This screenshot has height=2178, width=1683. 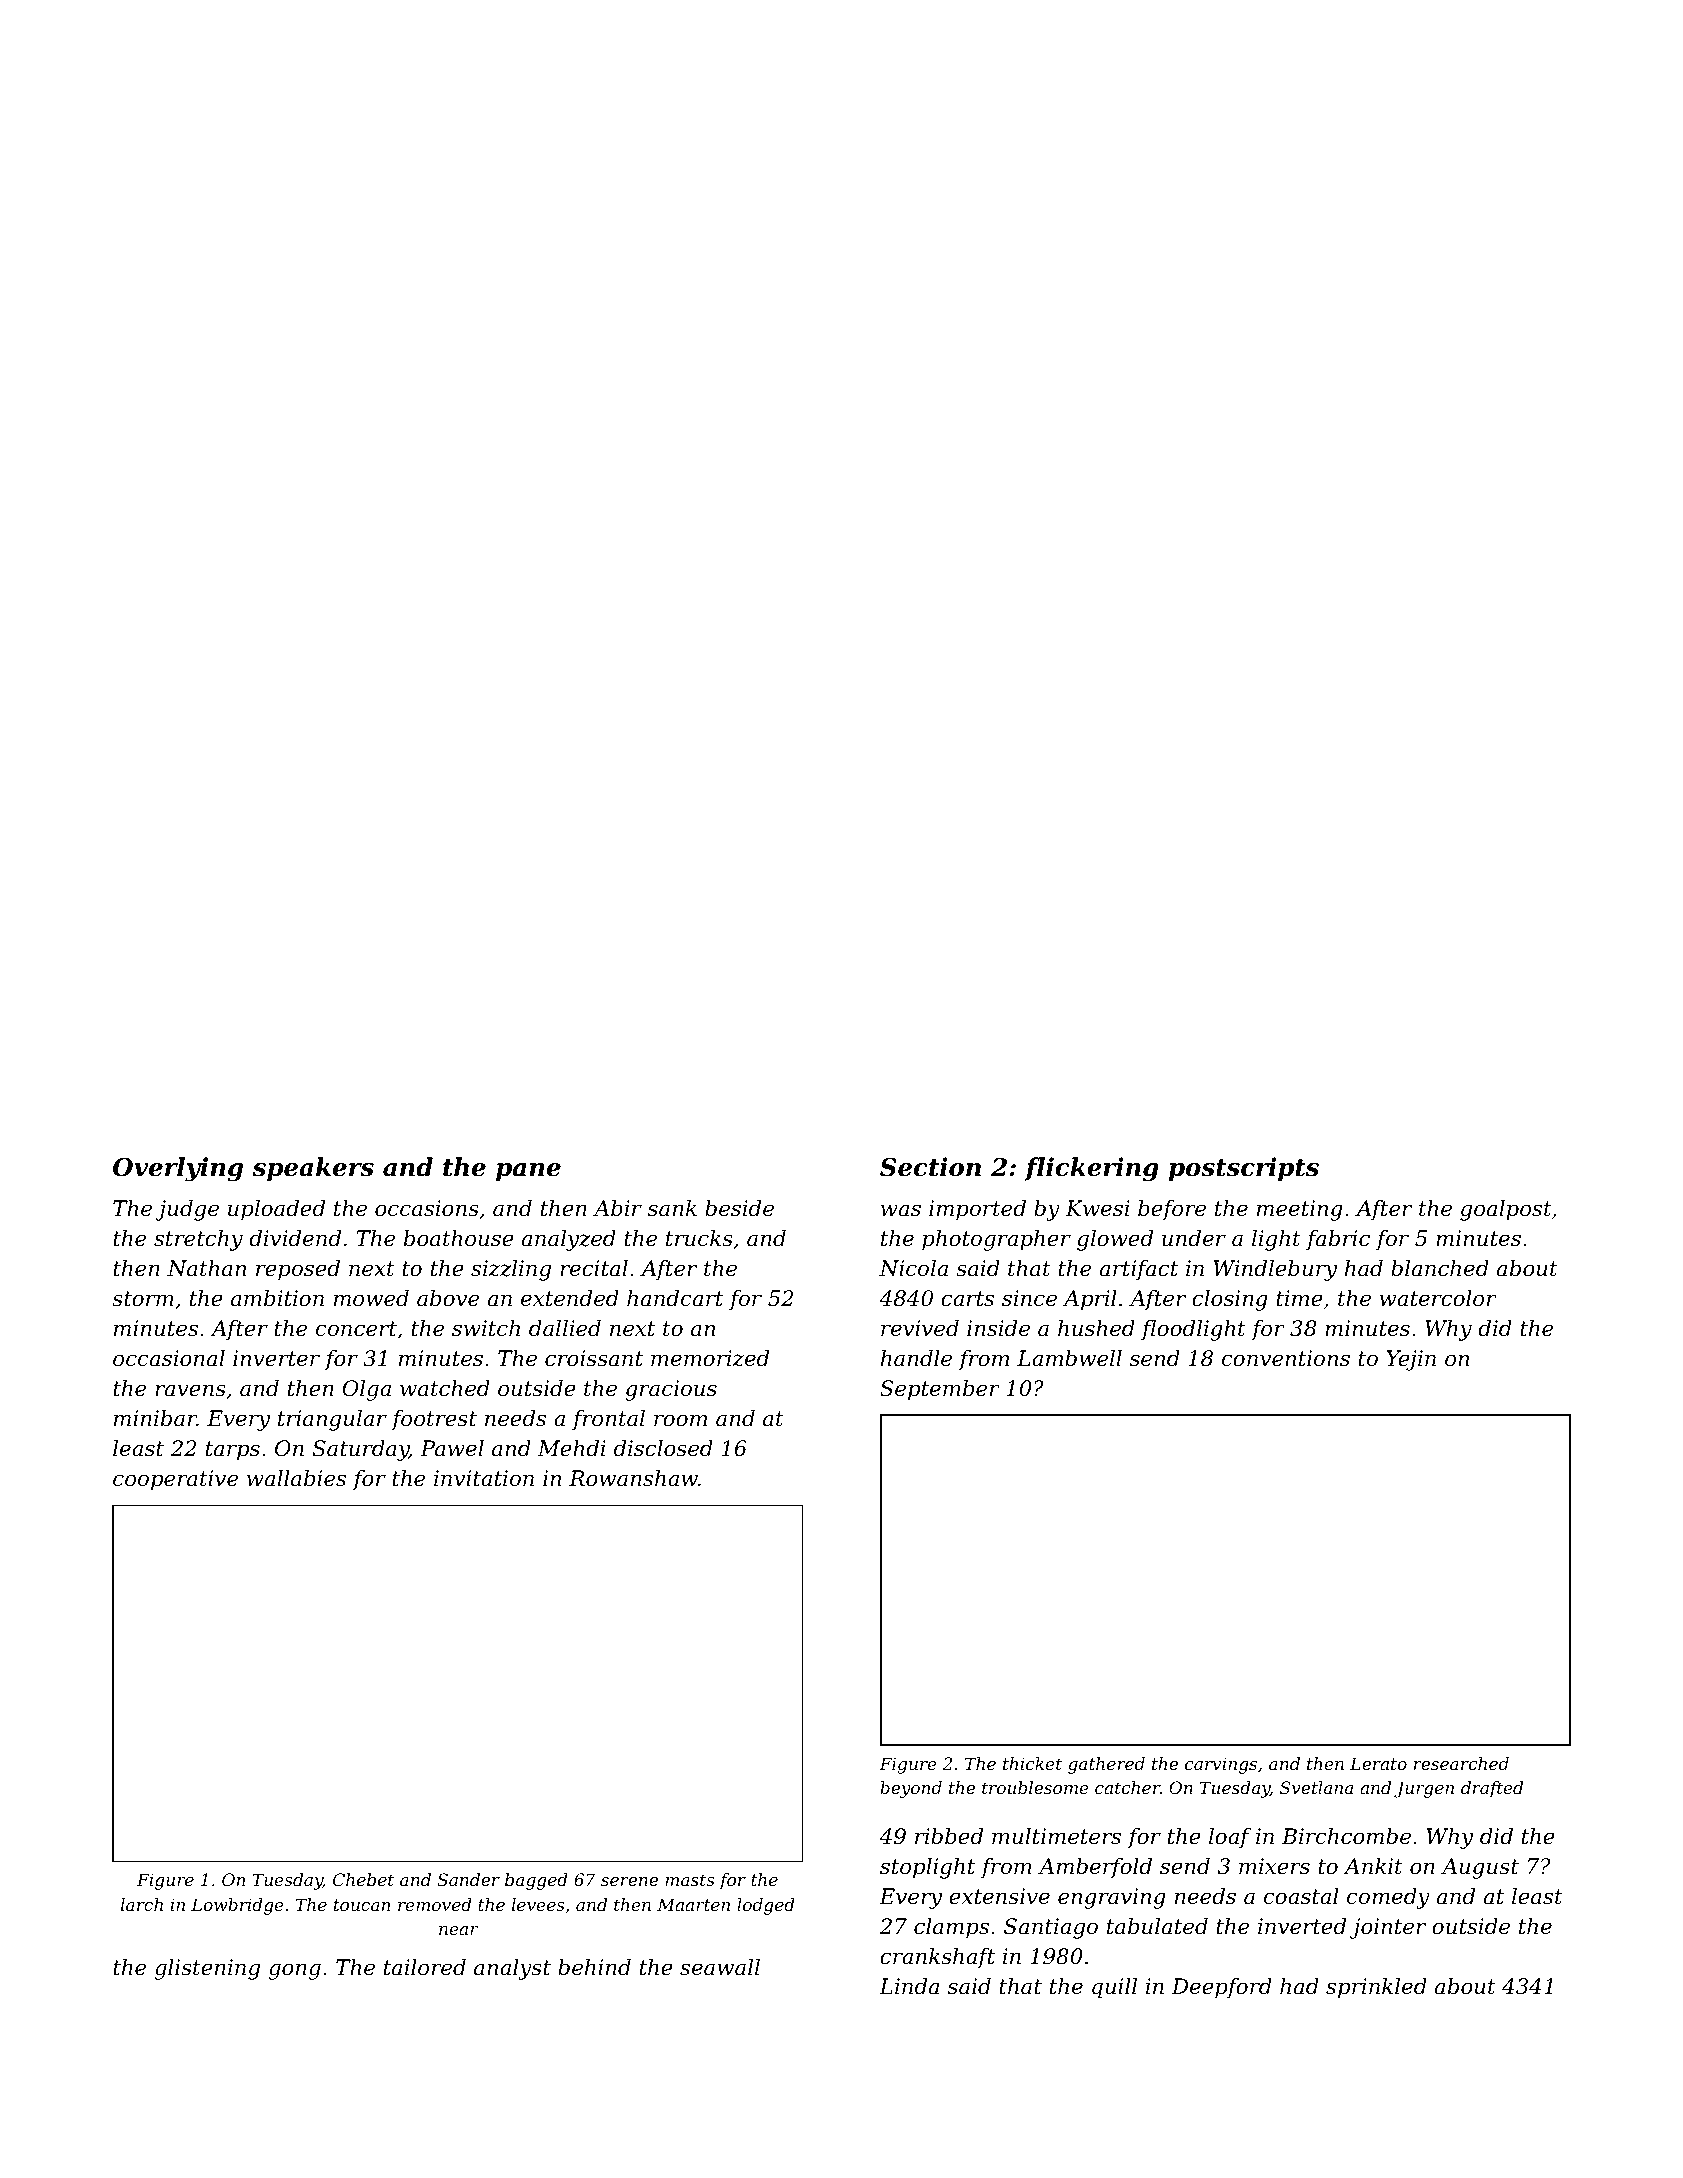 What do you see at coordinates (484, 1478) in the screenshot?
I see `invitation` at bounding box center [484, 1478].
